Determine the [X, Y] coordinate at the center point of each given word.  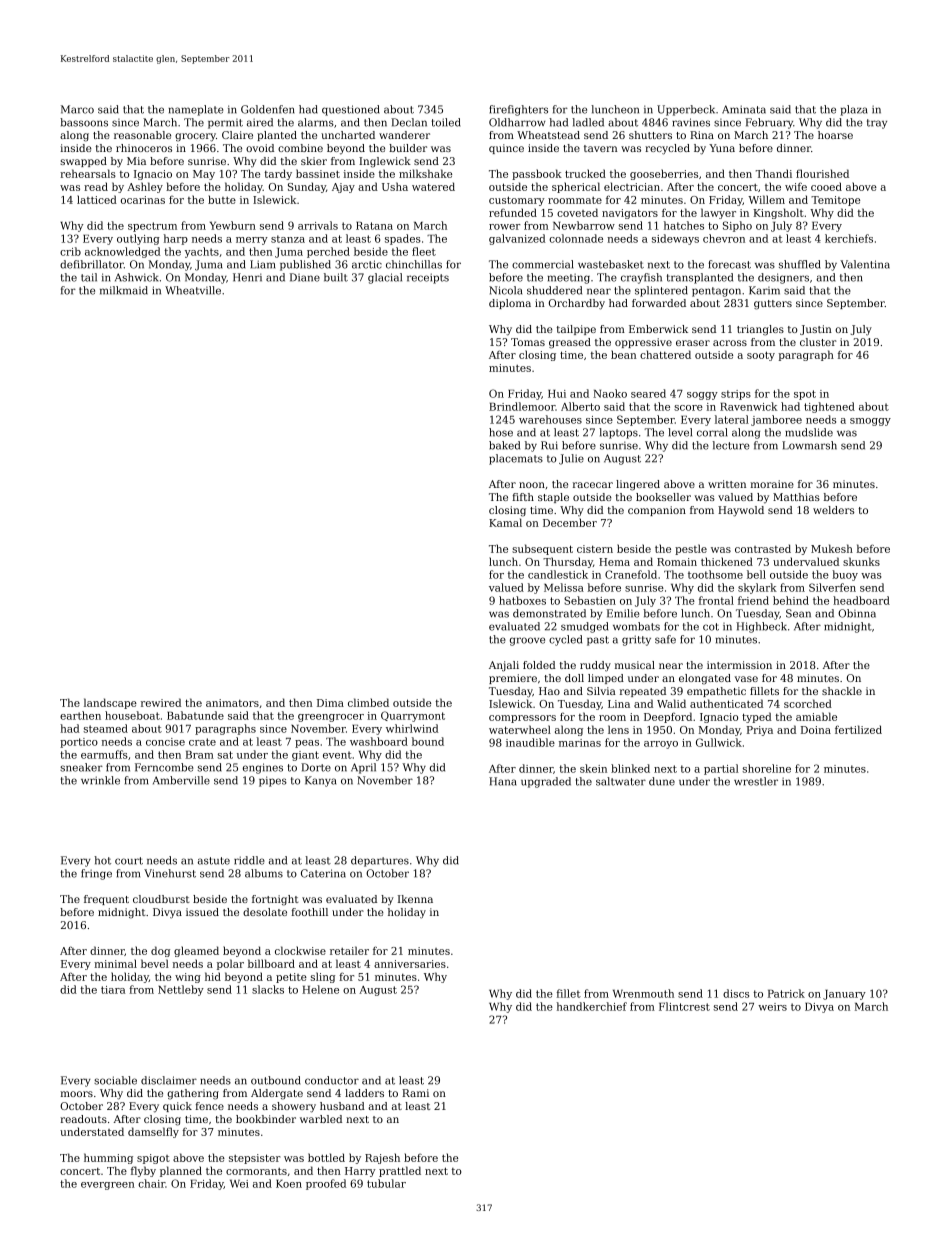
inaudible [530, 742]
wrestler [756, 781]
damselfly [153, 1132]
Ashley [145, 187]
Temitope [835, 201]
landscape [110, 703]
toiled [446, 122]
